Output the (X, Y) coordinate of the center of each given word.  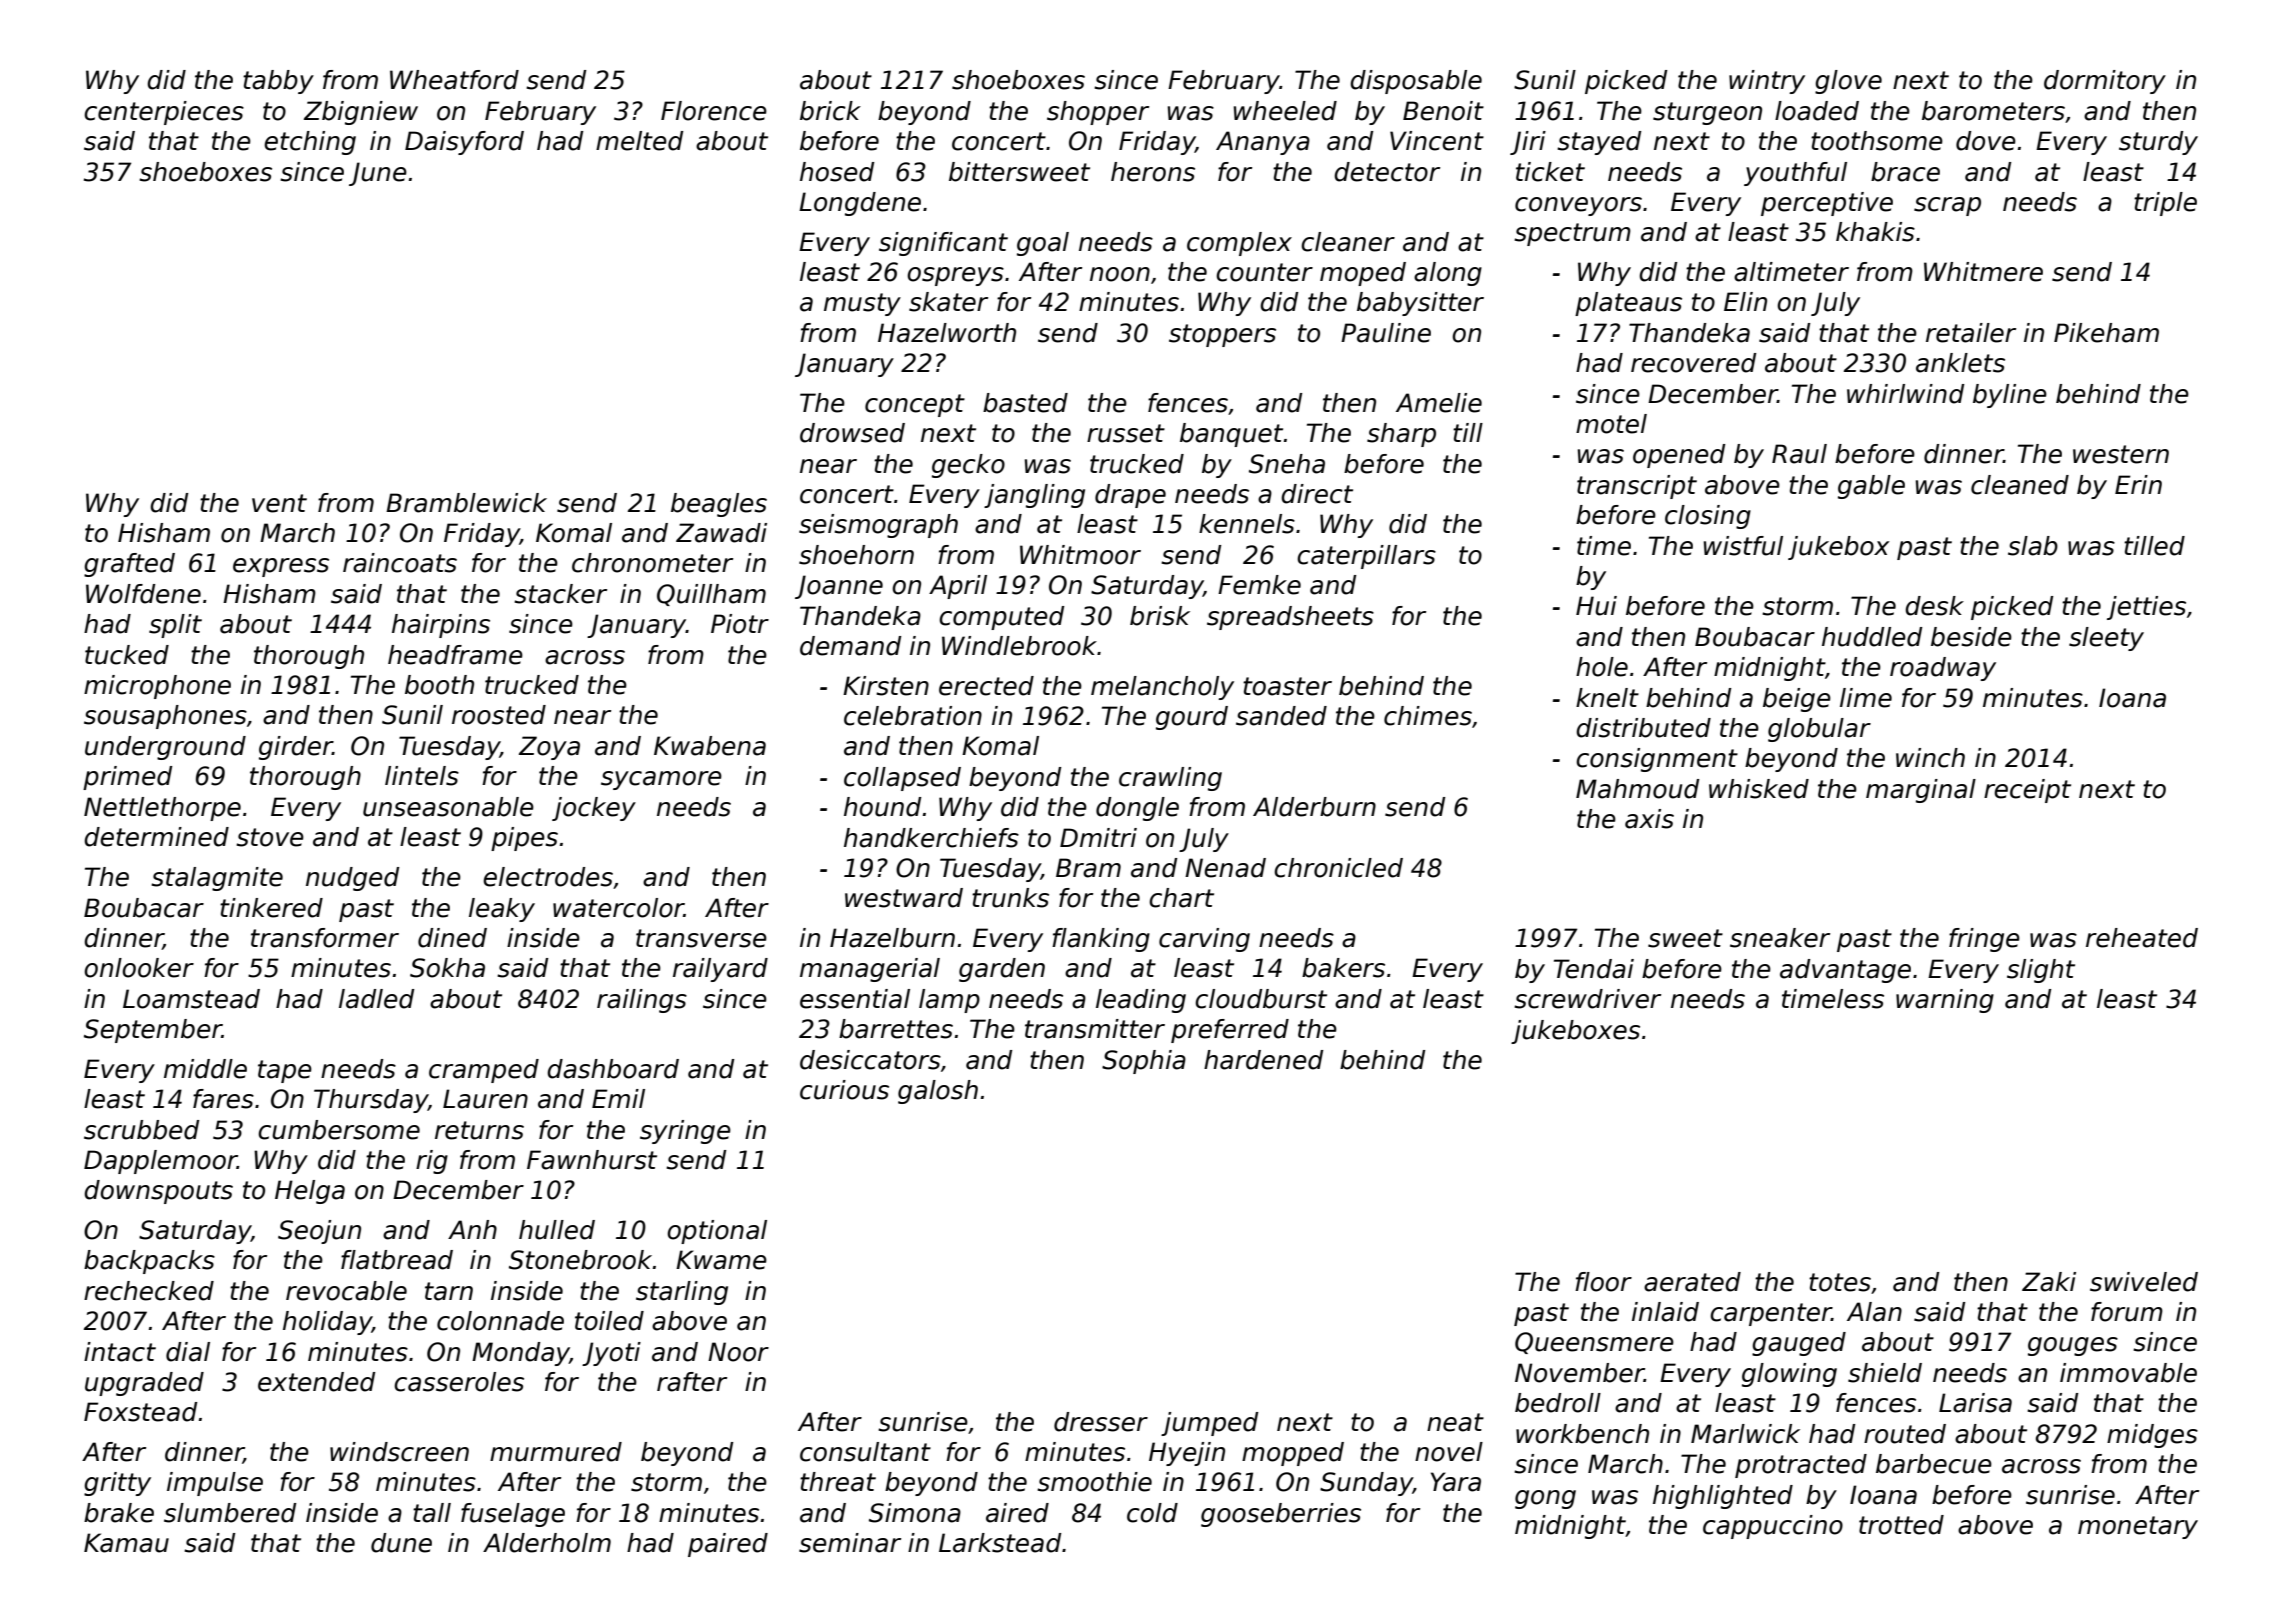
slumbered (230, 1513)
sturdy (2158, 143)
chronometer (652, 563)
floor (1603, 1282)
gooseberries (1281, 1515)
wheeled (1285, 111)
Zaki (2049, 1282)
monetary (2138, 1527)
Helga (310, 1192)
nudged (352, 879)
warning (1945, 1001)
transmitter (1095, 1029)
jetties (2146, 608)
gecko (968, 466)
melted (639, 141)
